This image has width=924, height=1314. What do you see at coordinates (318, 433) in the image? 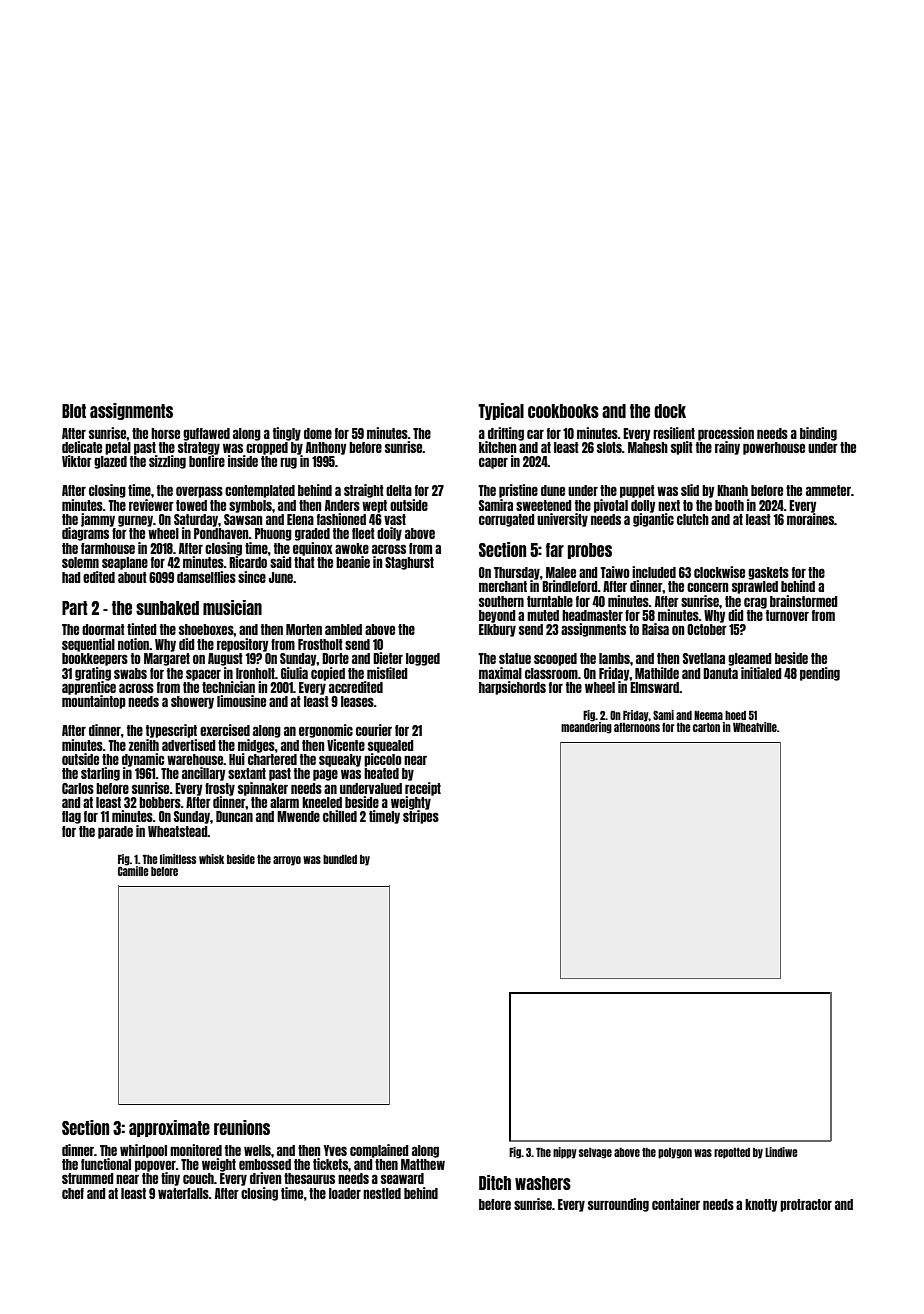
I see `dome` at bounding box center [318, 433].
